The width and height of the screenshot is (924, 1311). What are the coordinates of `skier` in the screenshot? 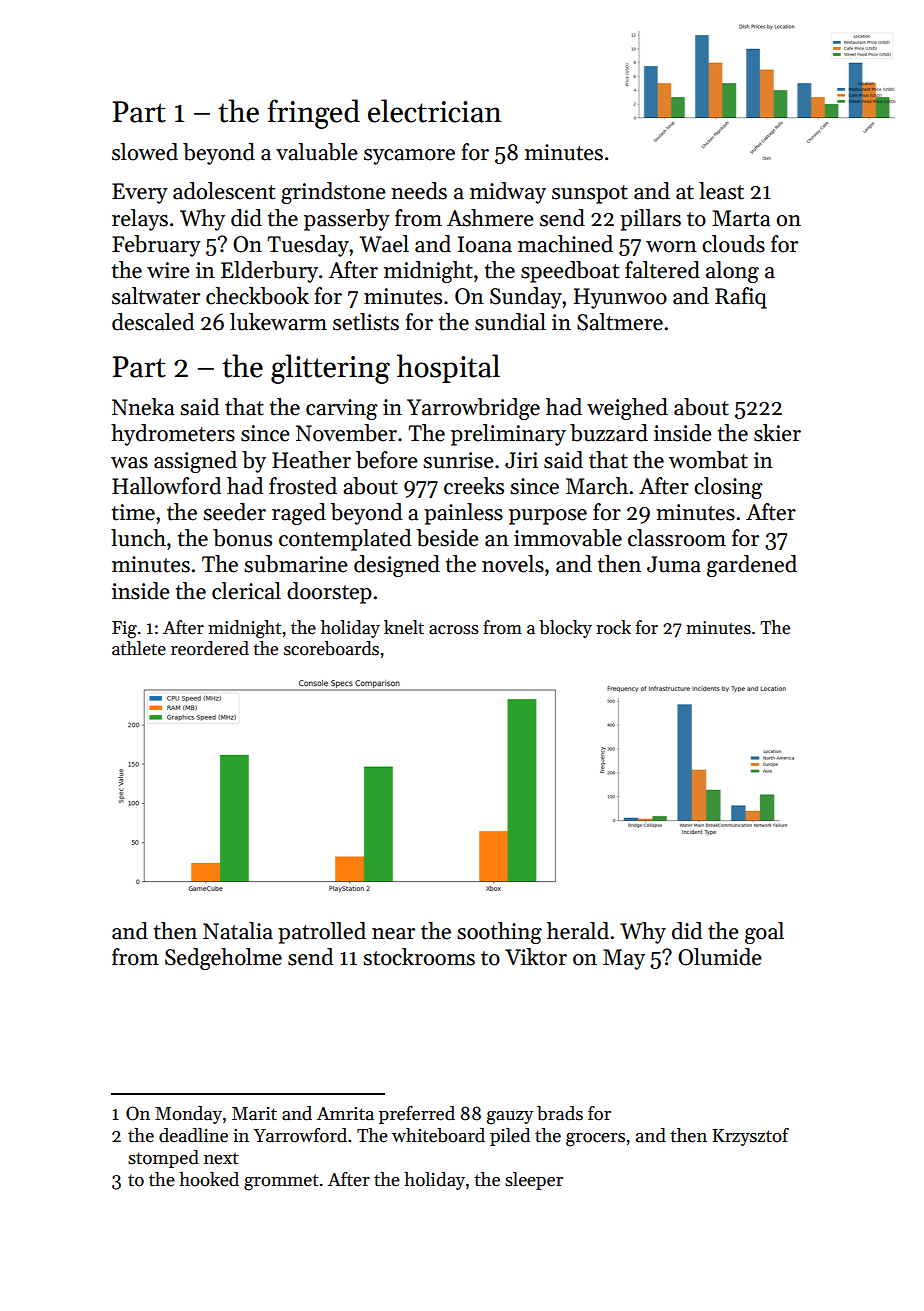 It's located at (777, 433).
